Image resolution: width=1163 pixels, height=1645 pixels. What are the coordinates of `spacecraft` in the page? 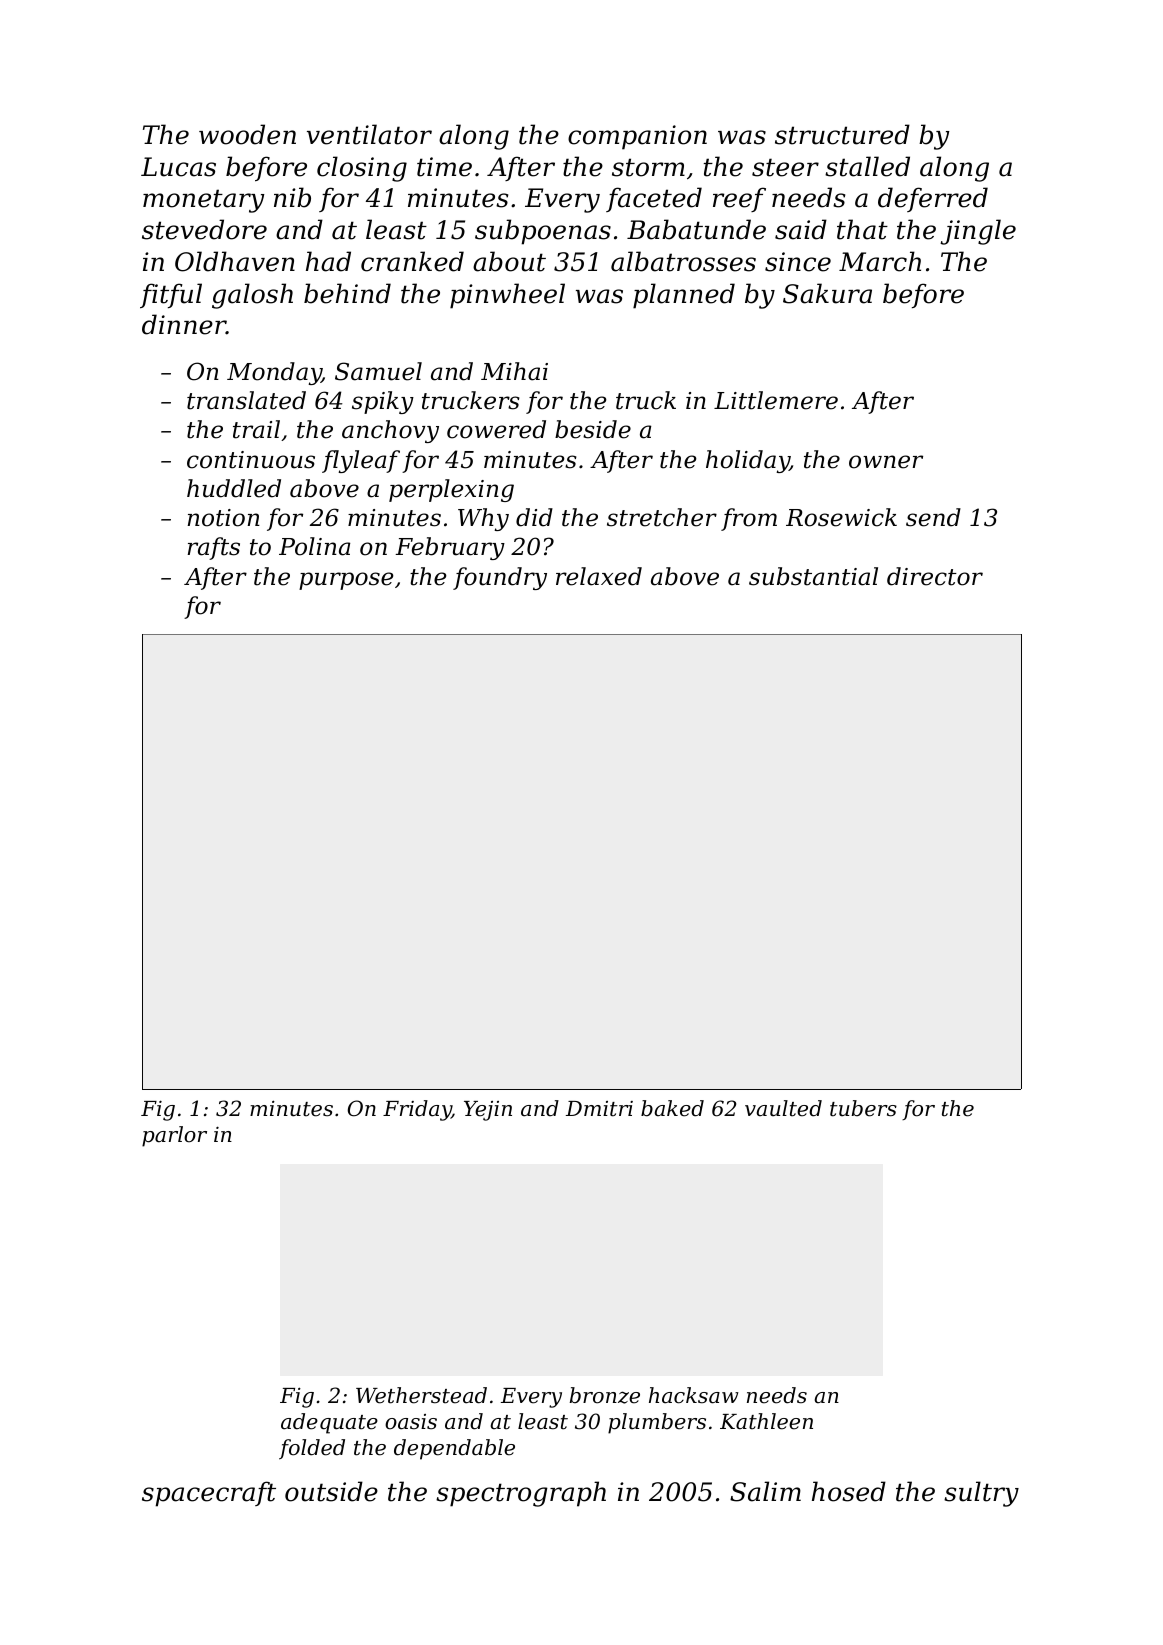 It's located at (209, 1494).
